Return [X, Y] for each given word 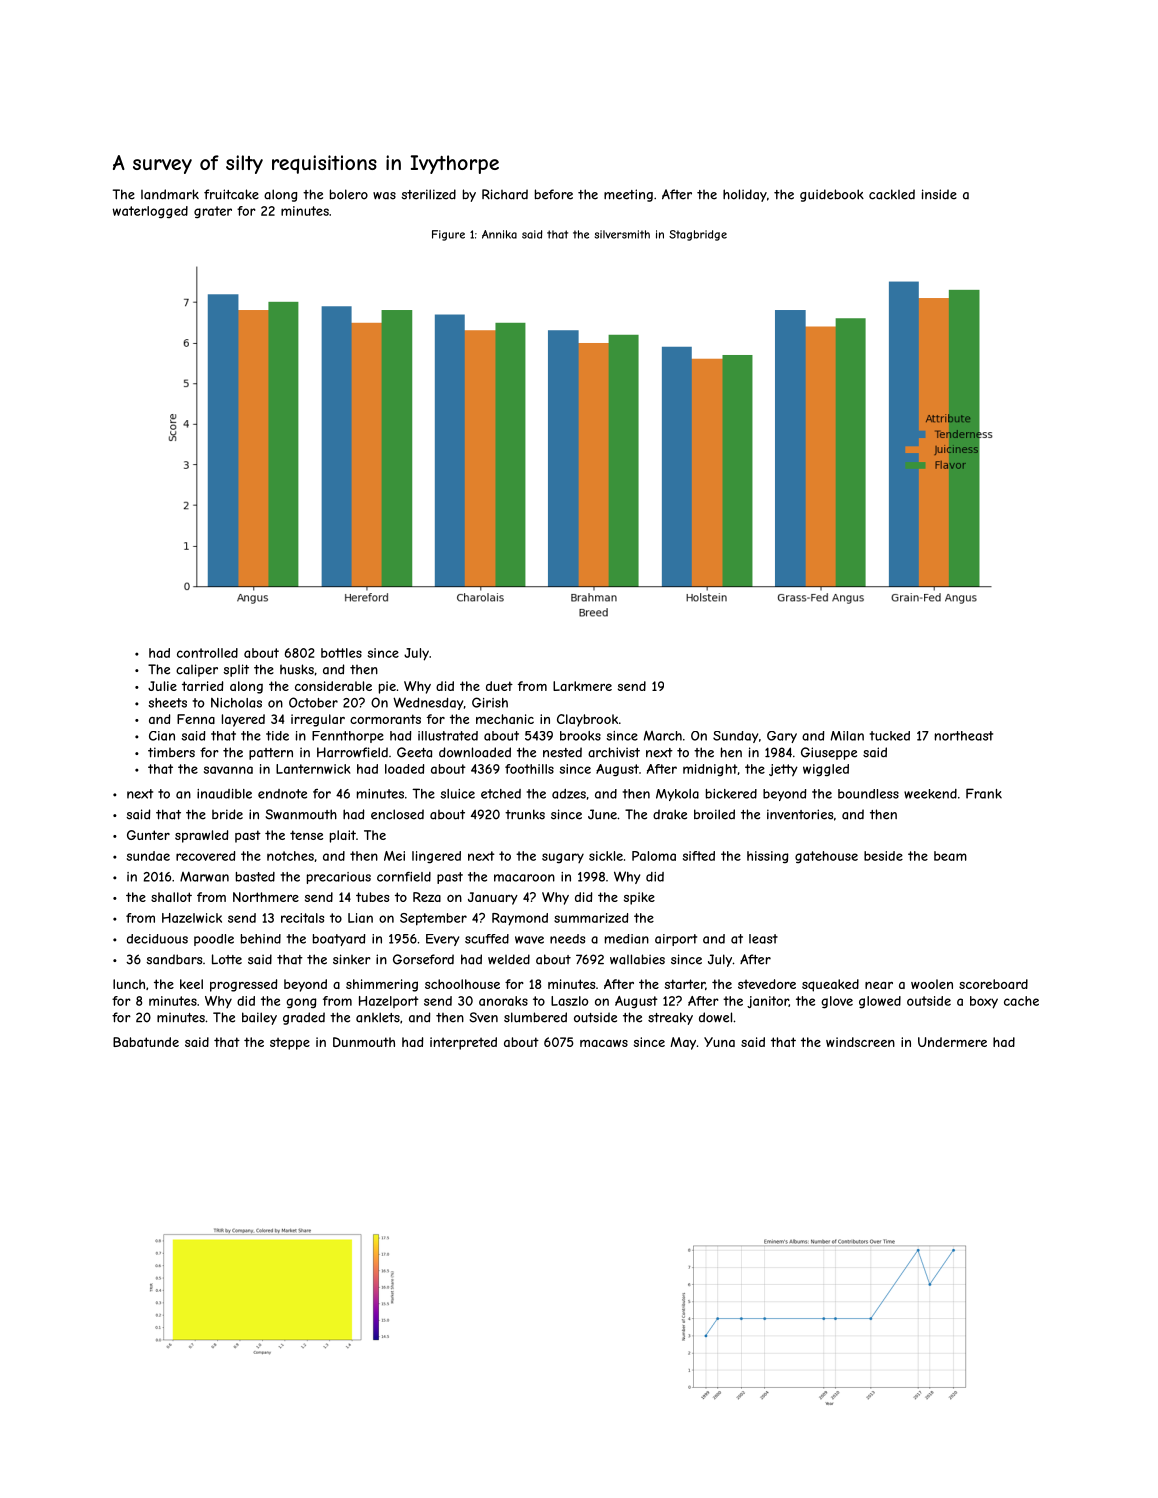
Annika [499, 234]
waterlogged [150, 212]
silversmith [622, 234]
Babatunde [146, 1042]
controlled [207, 653]
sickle [606, 856]
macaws [604, 1043]
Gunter [148, 835]
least [763, 939]
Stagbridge [698, 235]
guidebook [832, 195]
